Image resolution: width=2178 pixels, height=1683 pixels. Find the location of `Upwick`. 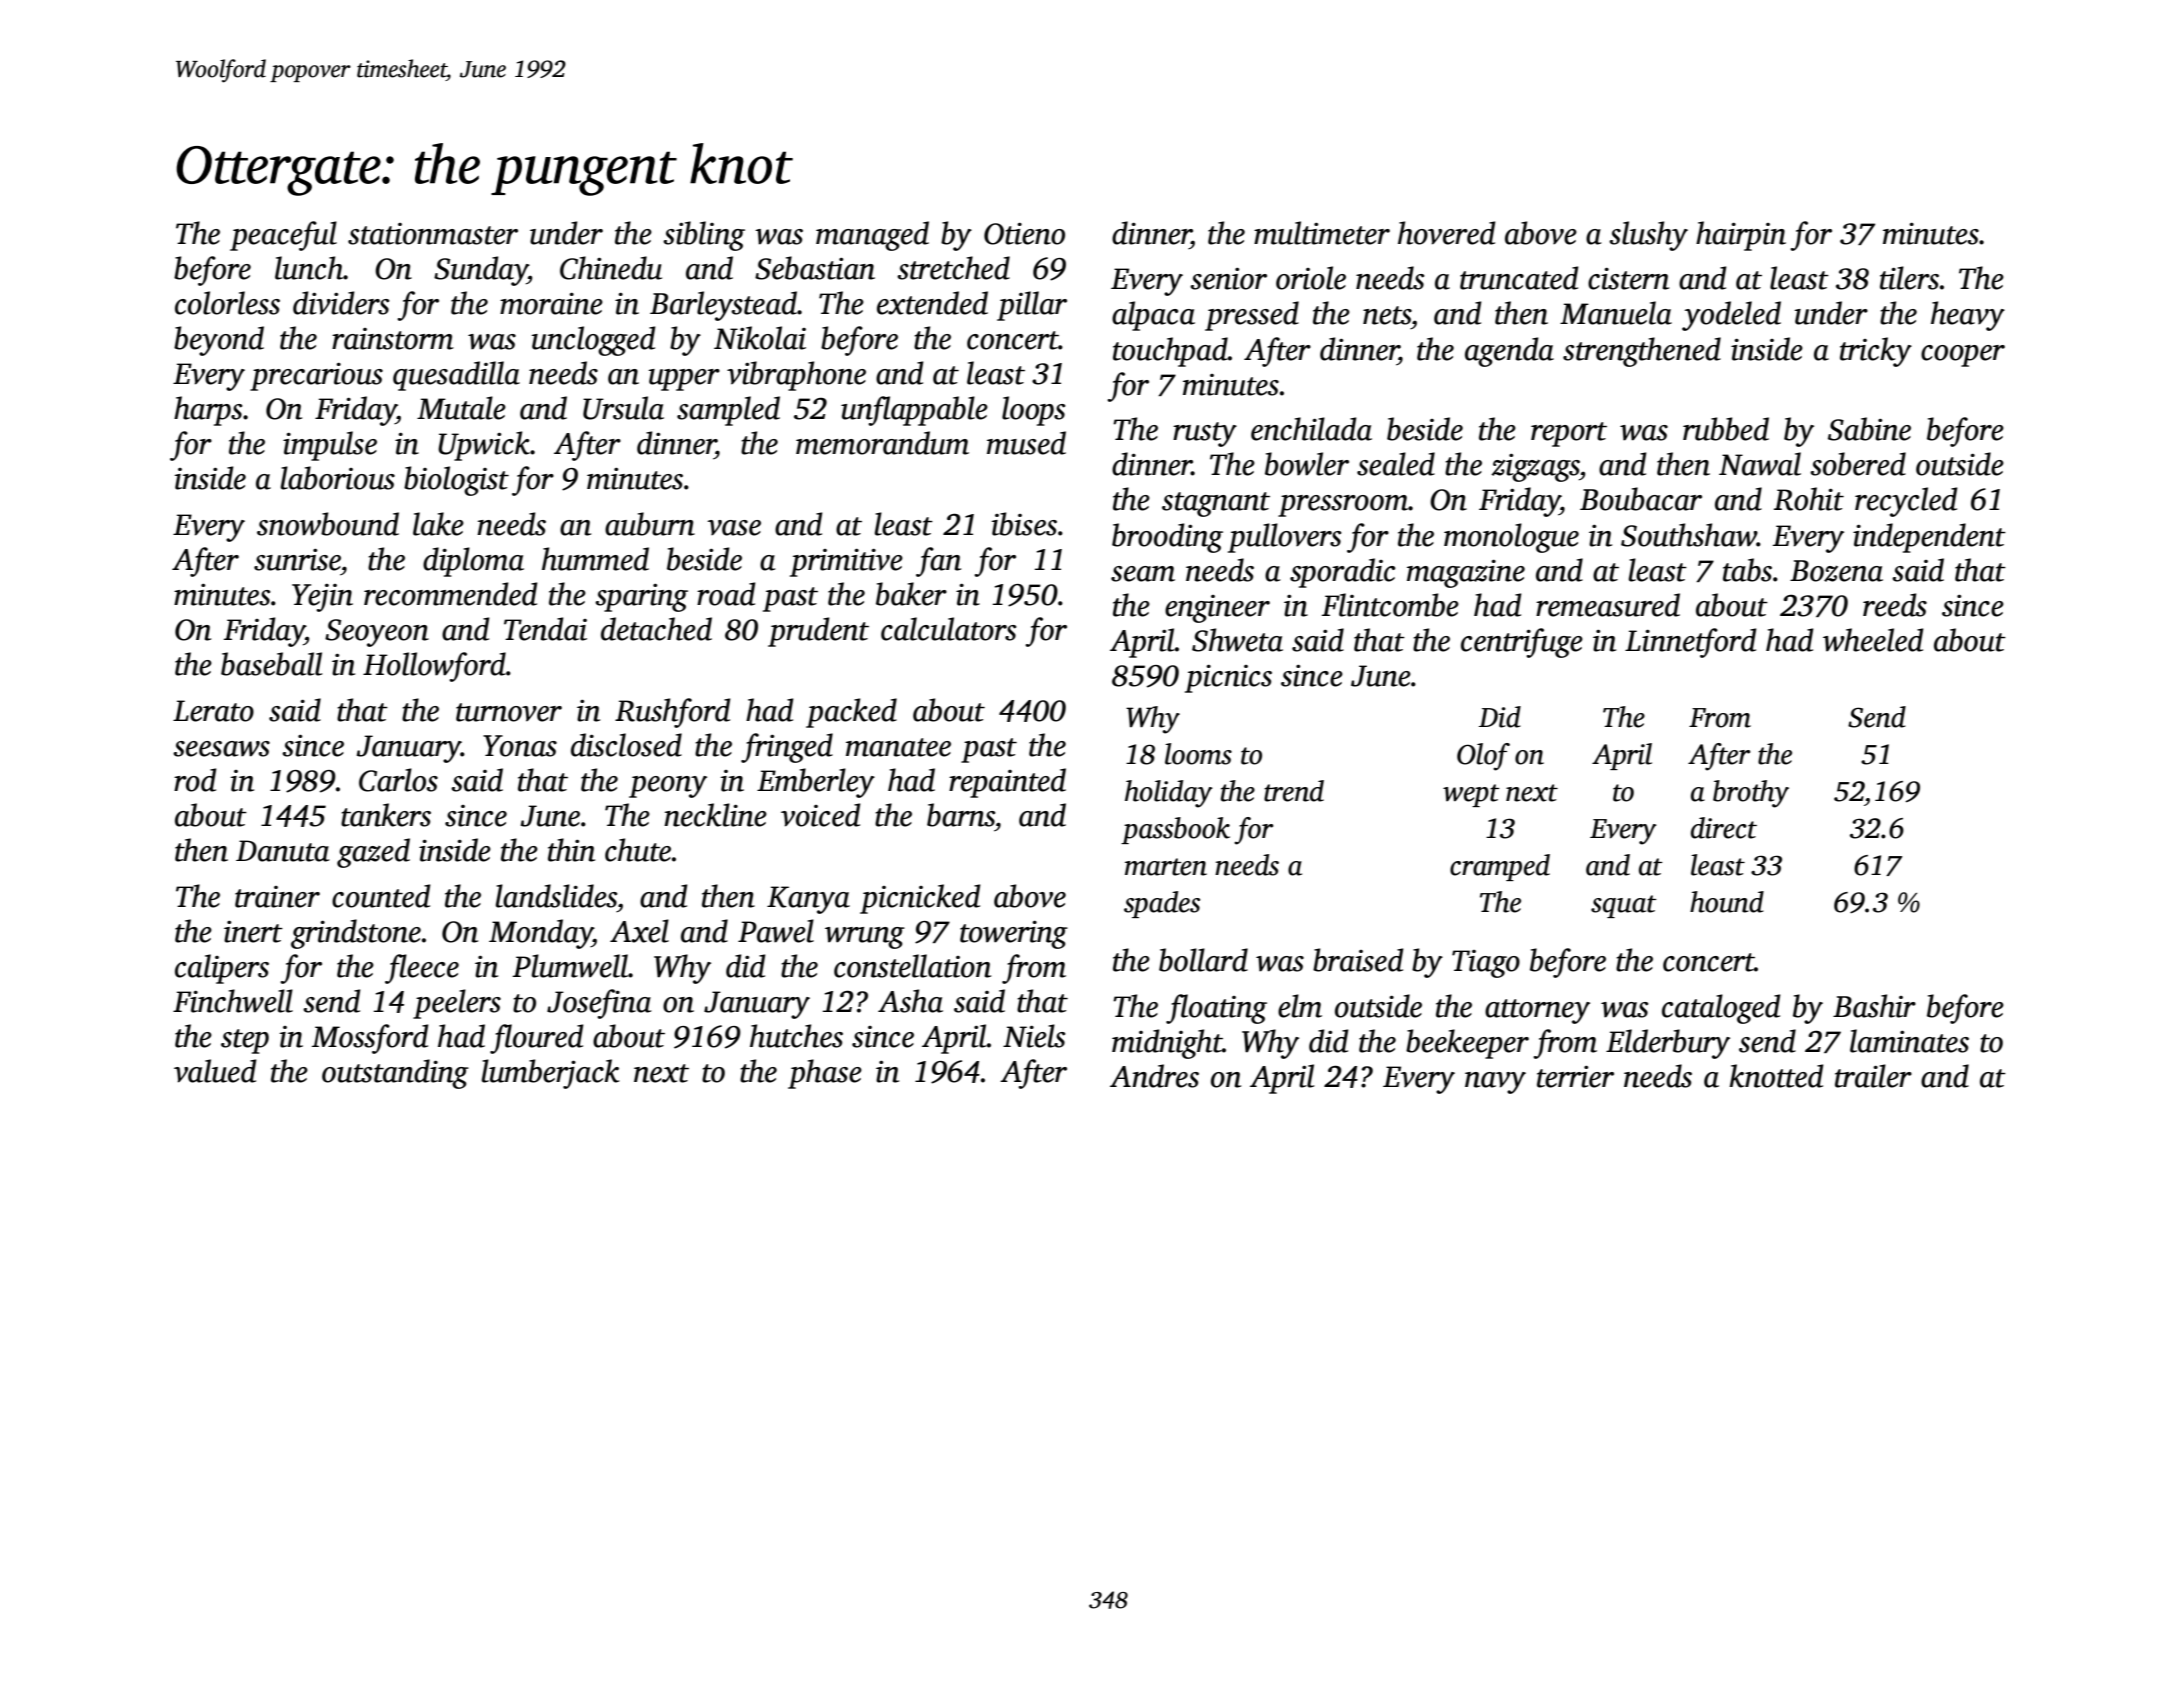

Upwick is located at coordinates (484, 446).
